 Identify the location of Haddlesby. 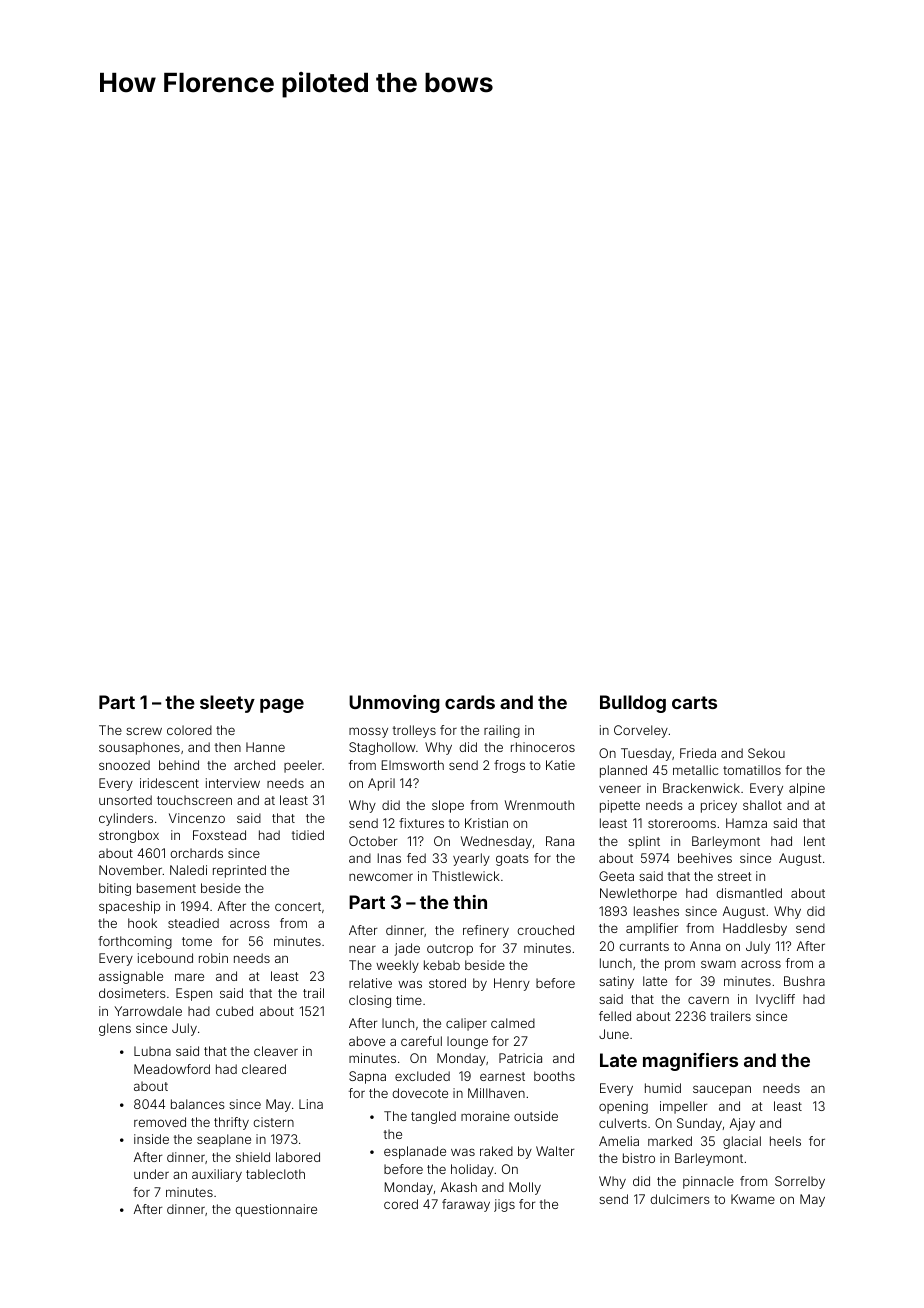
(755, 929).
